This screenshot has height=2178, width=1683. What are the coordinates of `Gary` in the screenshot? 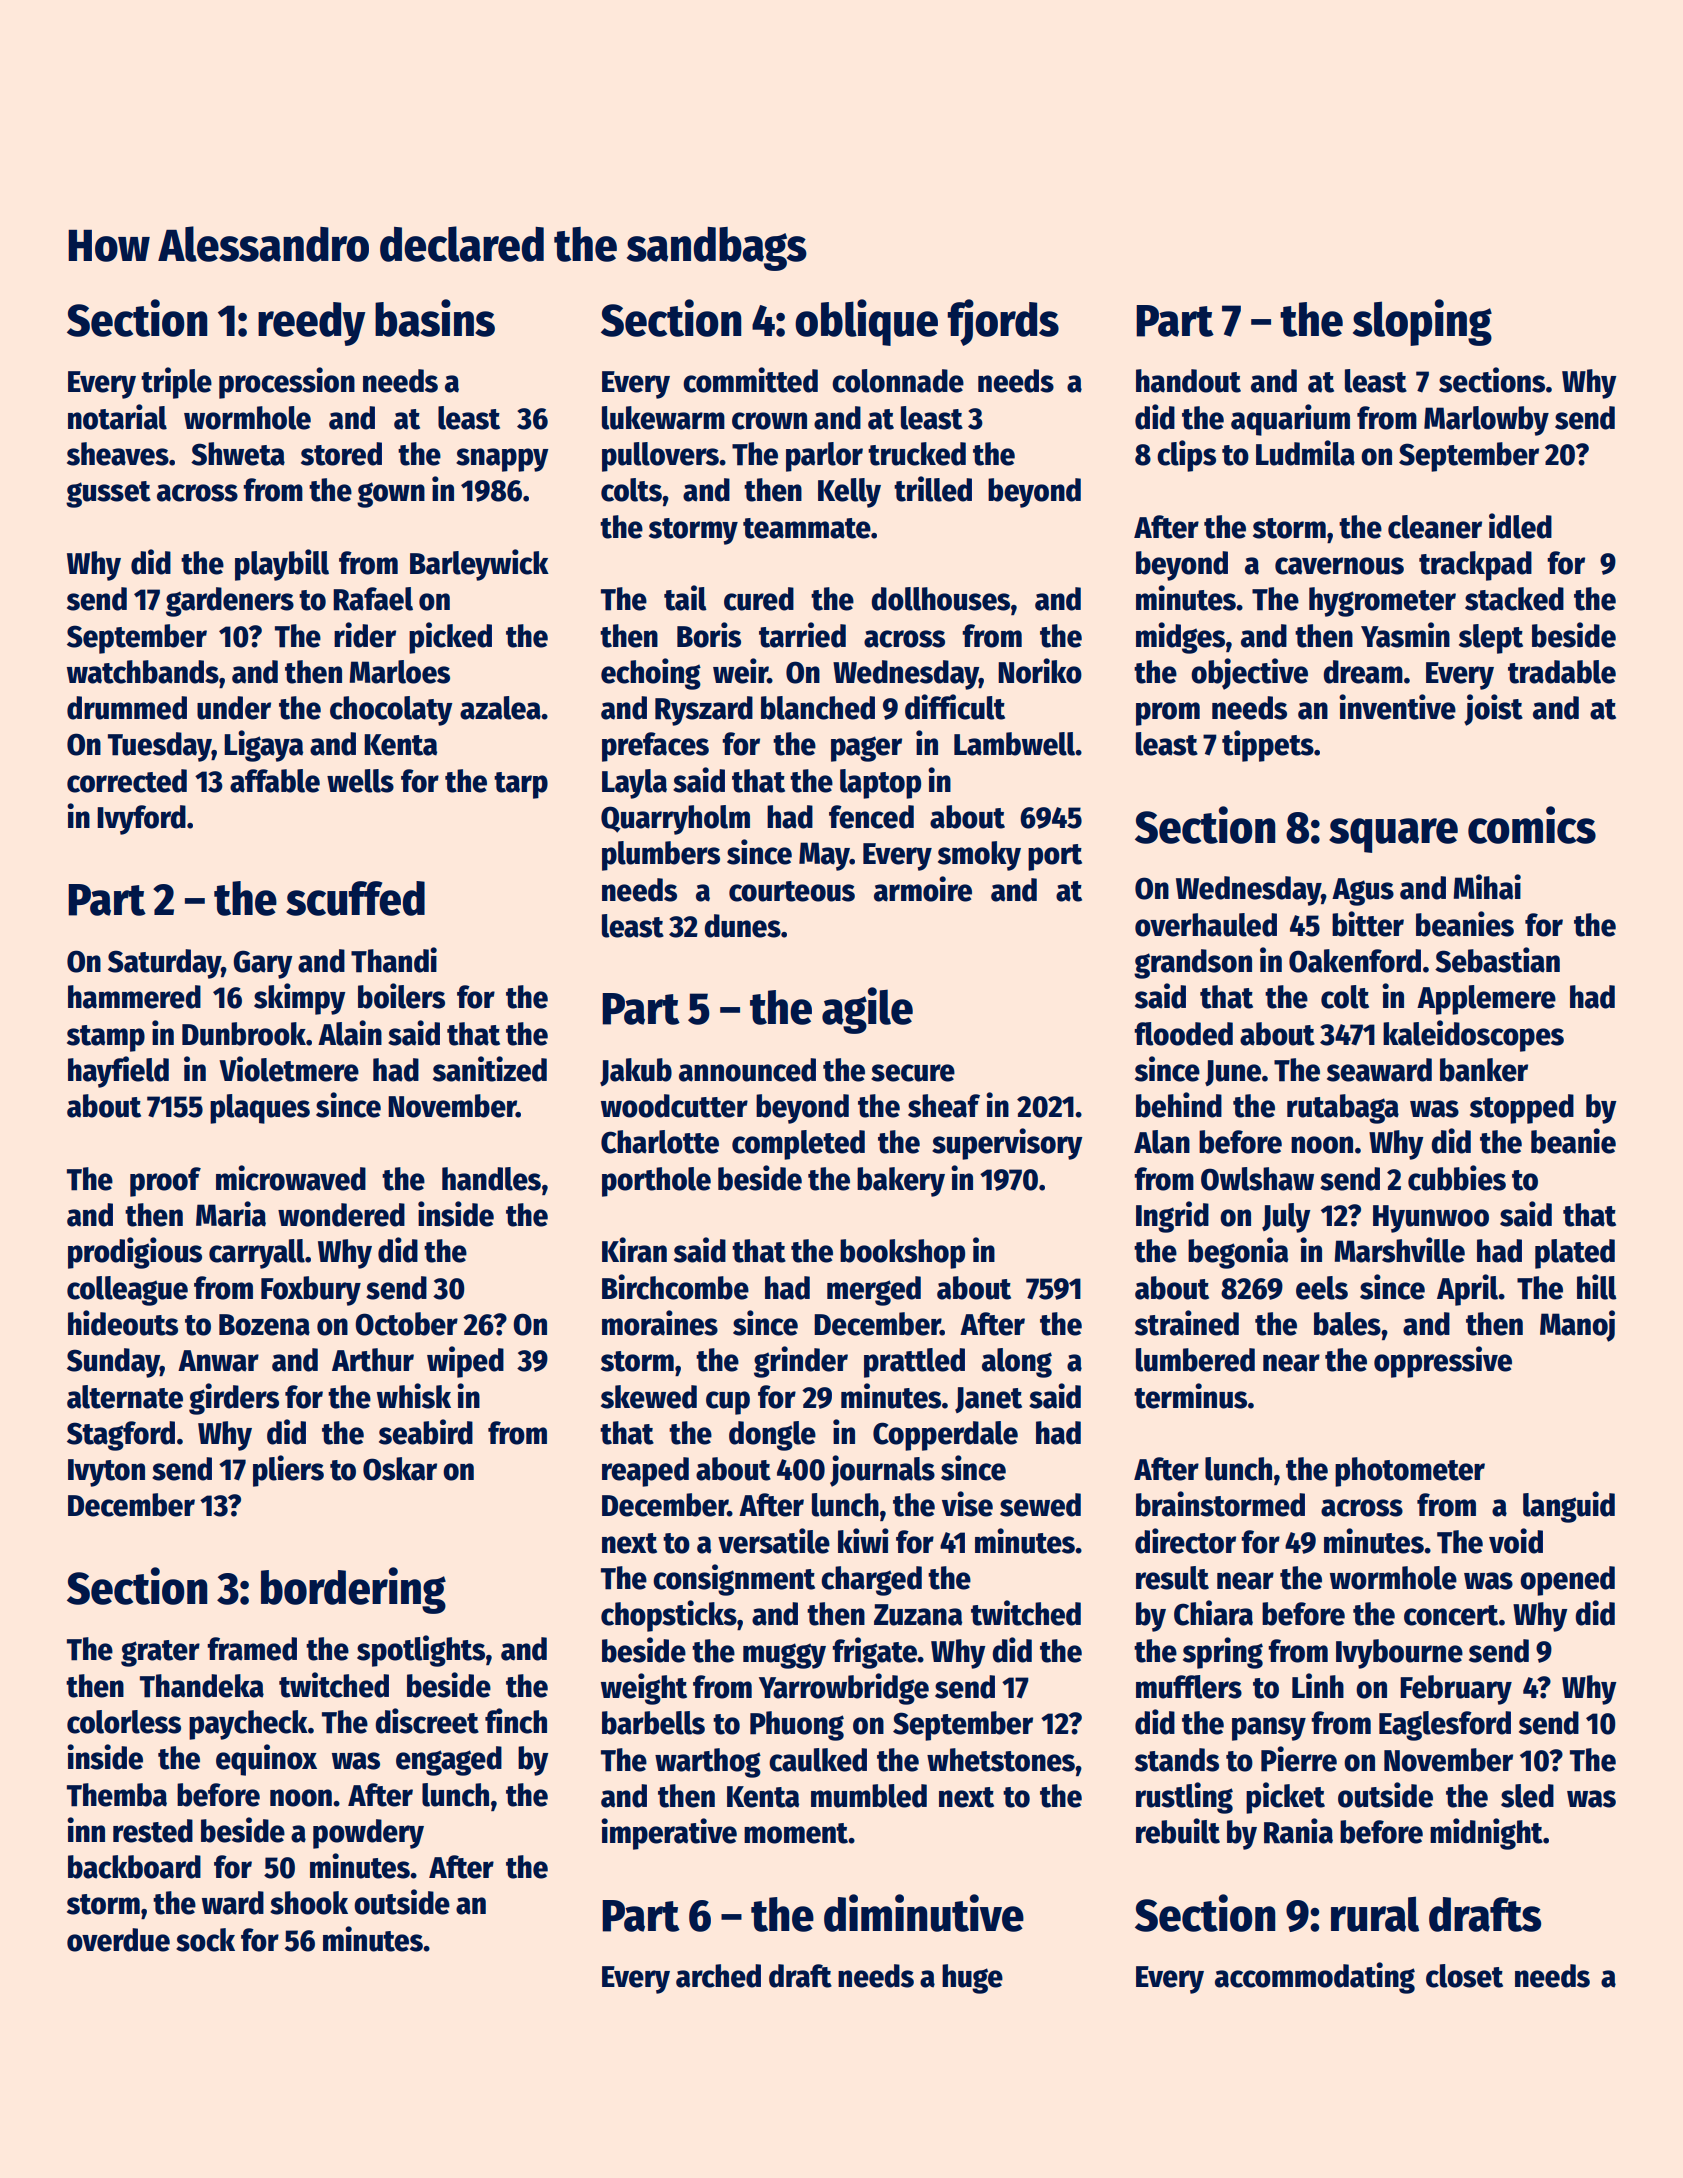 It's located at (263, 964).
